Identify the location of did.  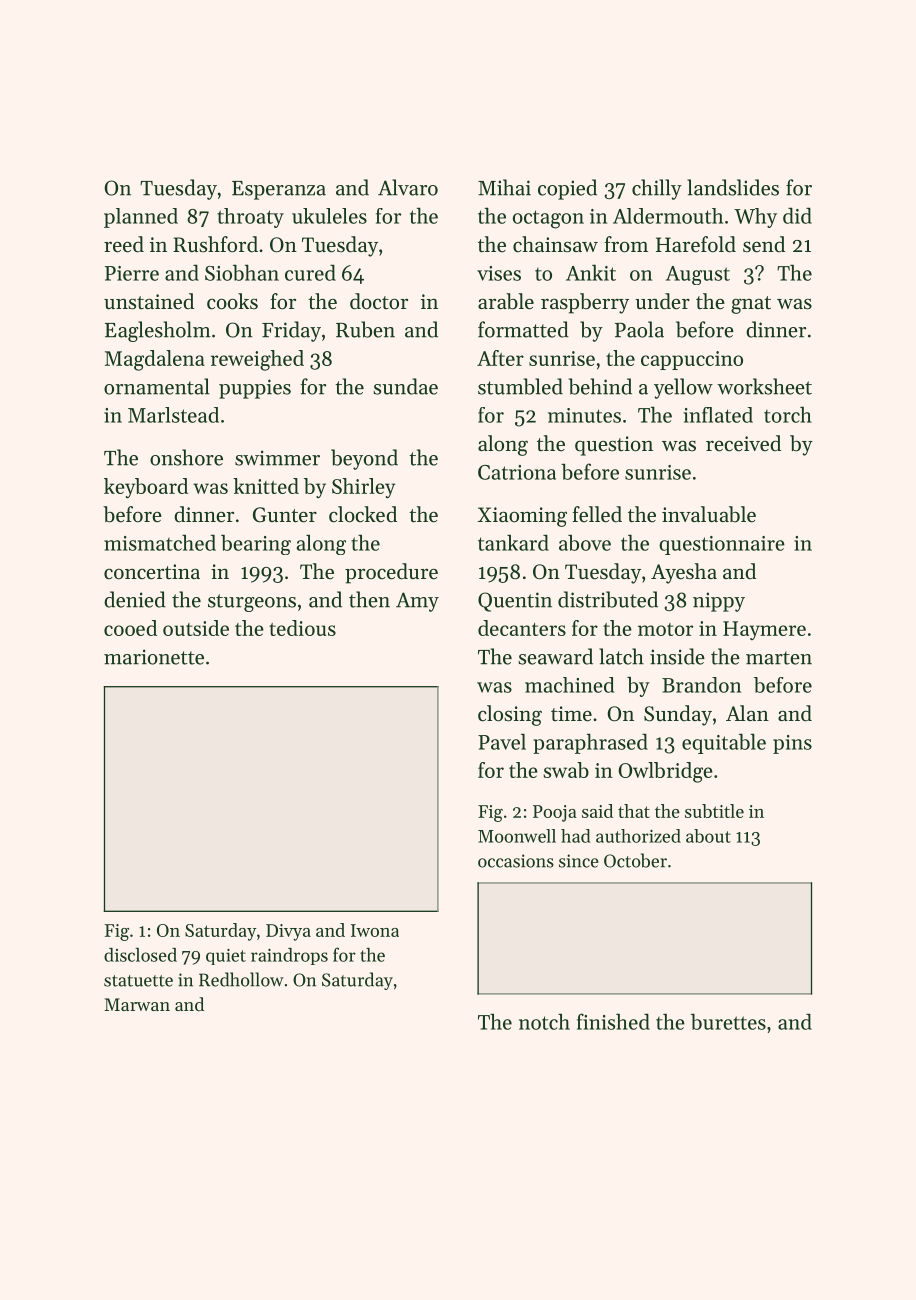
(797, 215).
